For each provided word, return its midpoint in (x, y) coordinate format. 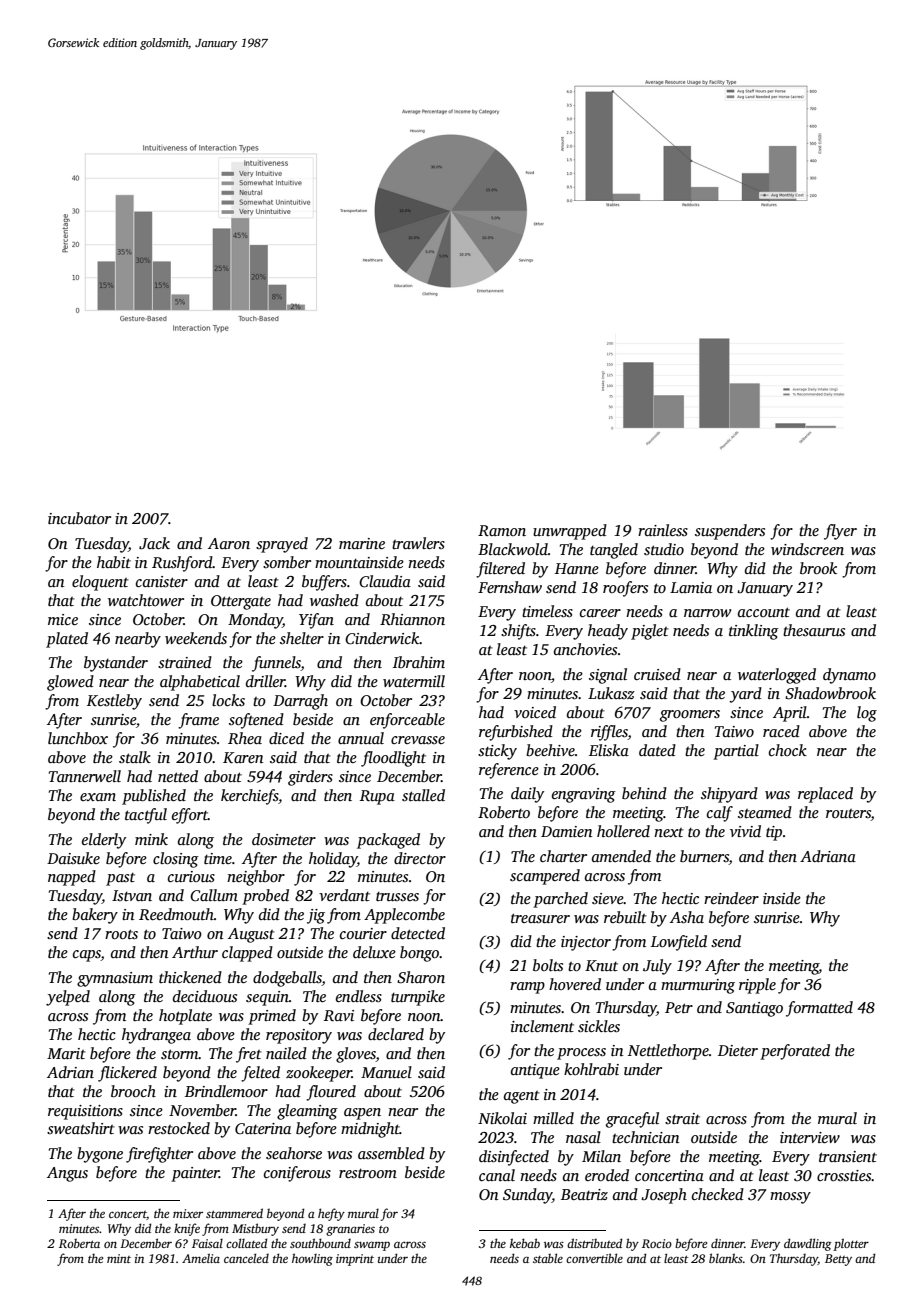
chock (788, 750)
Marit (66, 1053)
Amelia (201, 1258)
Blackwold (513, 549)
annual (361, 738)
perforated (795, 1052)
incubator (79, 518)
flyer (840, 532)
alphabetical (200, 683)
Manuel (386, 1072)
